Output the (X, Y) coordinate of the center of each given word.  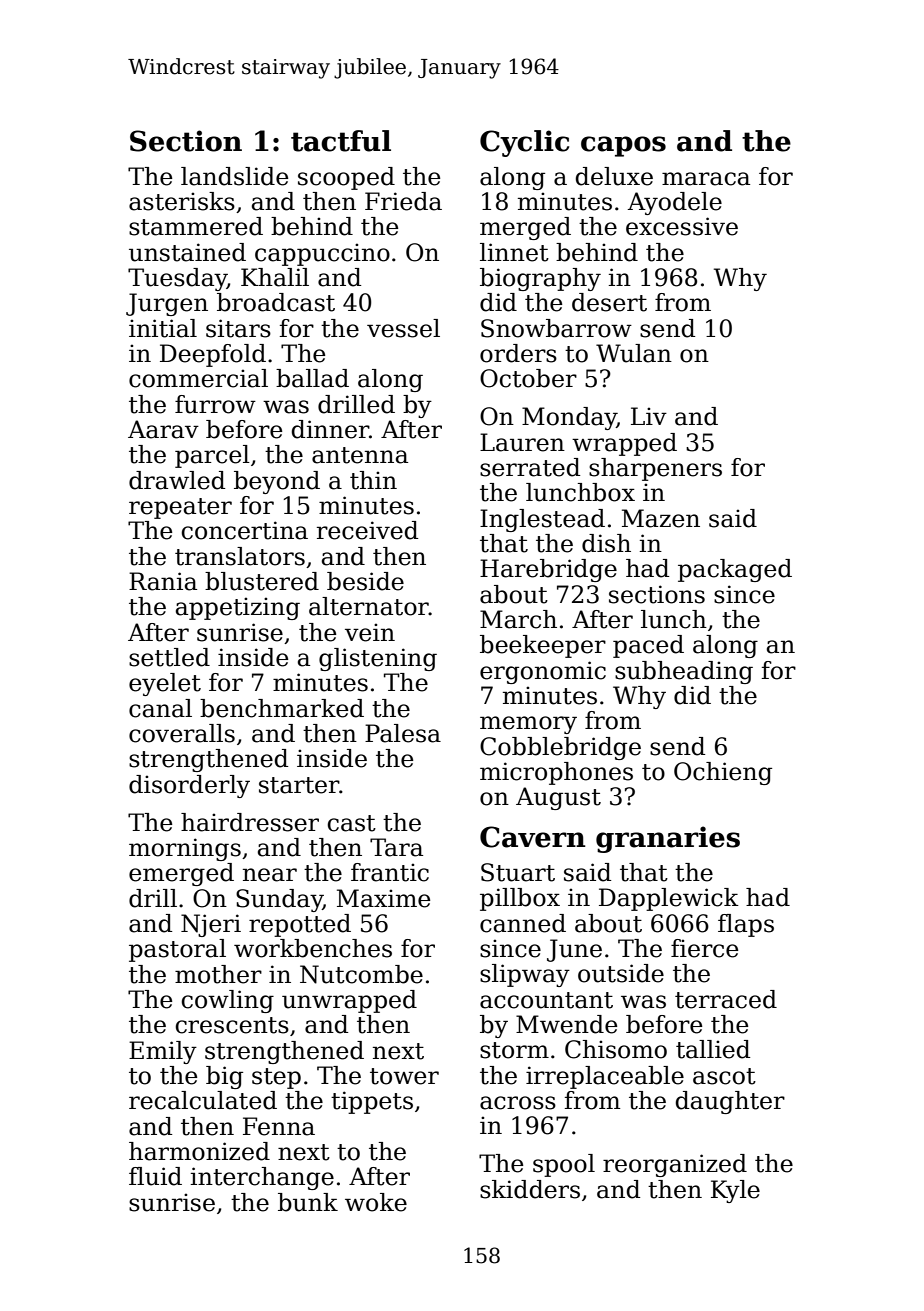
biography (540, 279)
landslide (234, 176)
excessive (682, 226)
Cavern (533, 837)
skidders (530, 1189)
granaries (668, 839)
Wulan (634, 353)
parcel (212, 456)
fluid (155, 1176)
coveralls (182, 733)
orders (518, 353)
